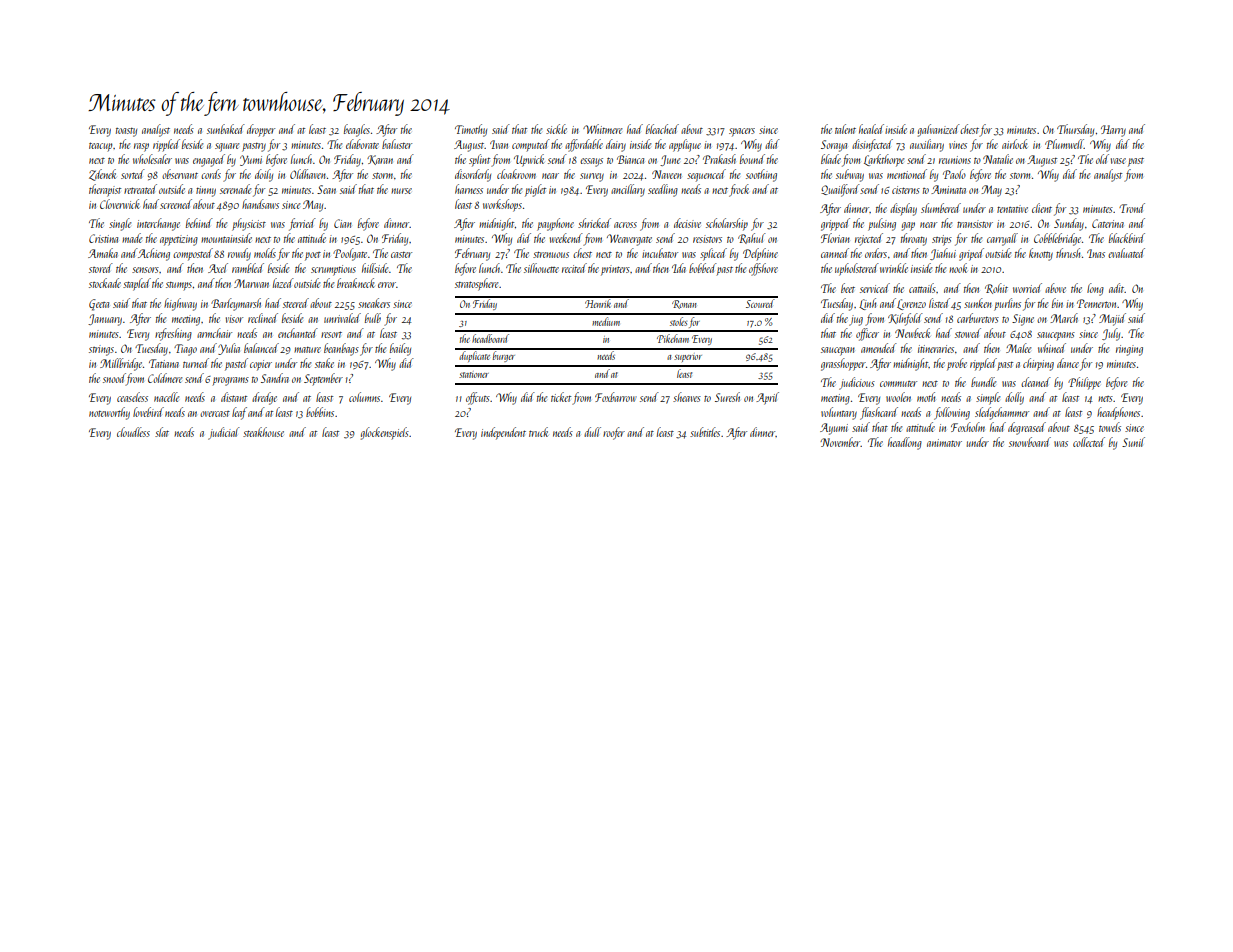 The height and width of the screenshot is (952, 1233). Describe the element at coordinates (942, 240) in the screenshot. I see `strips` at that location.
